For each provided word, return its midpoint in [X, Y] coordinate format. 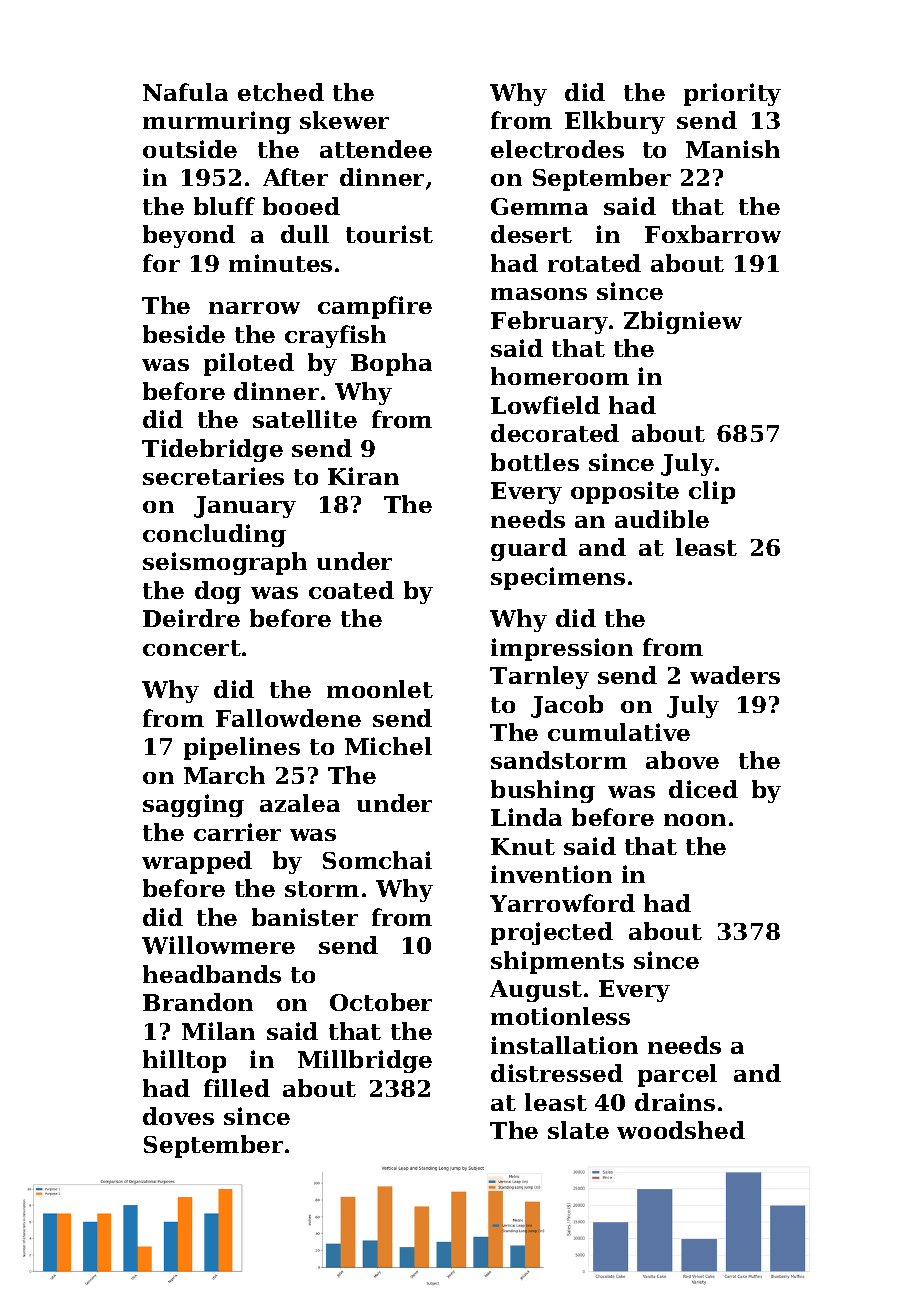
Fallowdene [288, 718]
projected [552, 933]
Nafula [185, 92]
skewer [344, 120]
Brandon [198, 1002]
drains [675, 1102]
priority [732, 94]
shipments [557, 962]
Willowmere [218, 945]
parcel [677, 1075]
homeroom [560, 376]
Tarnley [539, 677]
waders [735, 675]
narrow [254, 308]
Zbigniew [683, 322]
